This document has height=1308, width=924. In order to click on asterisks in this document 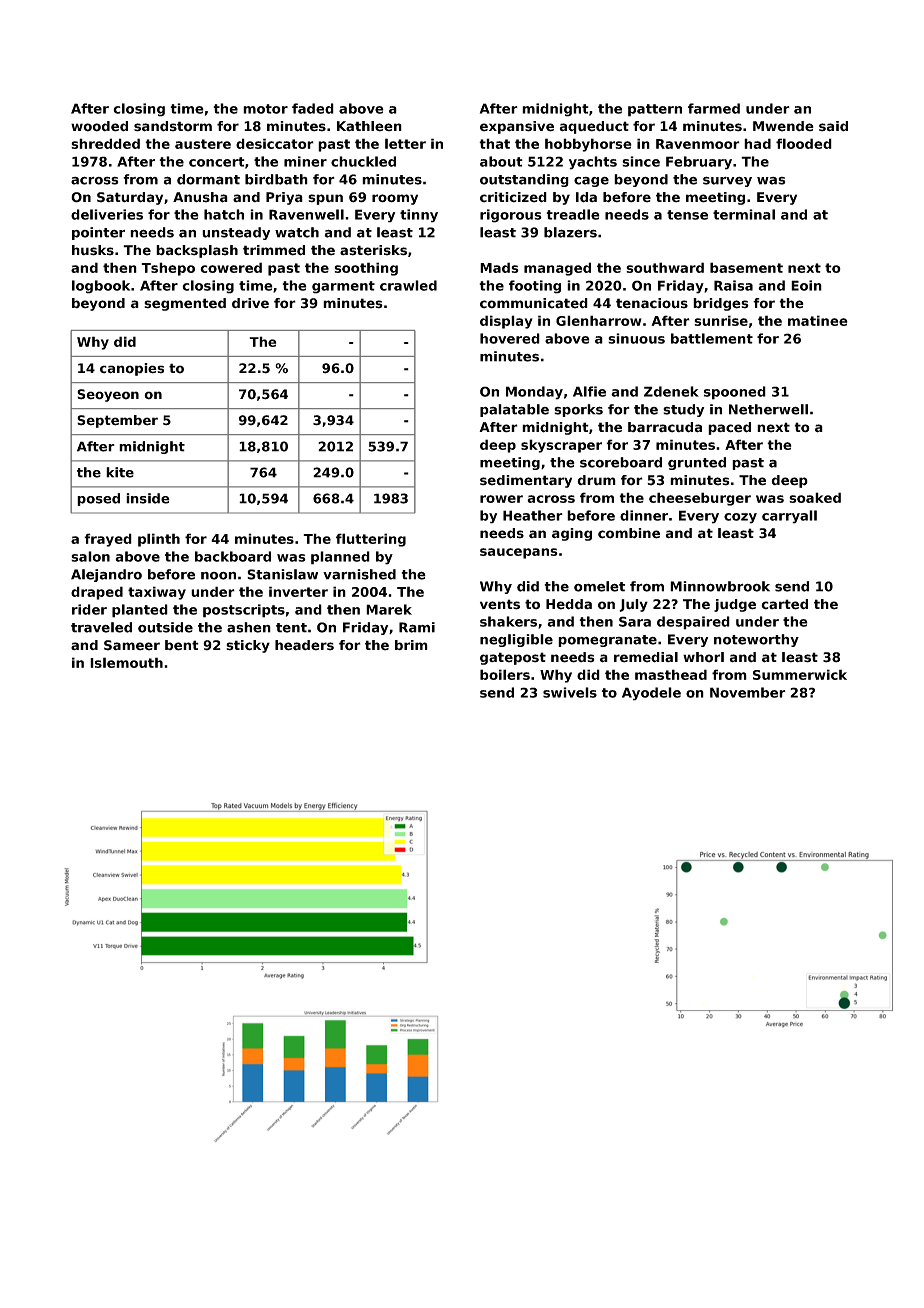, I will do `click(373, 250)`.
